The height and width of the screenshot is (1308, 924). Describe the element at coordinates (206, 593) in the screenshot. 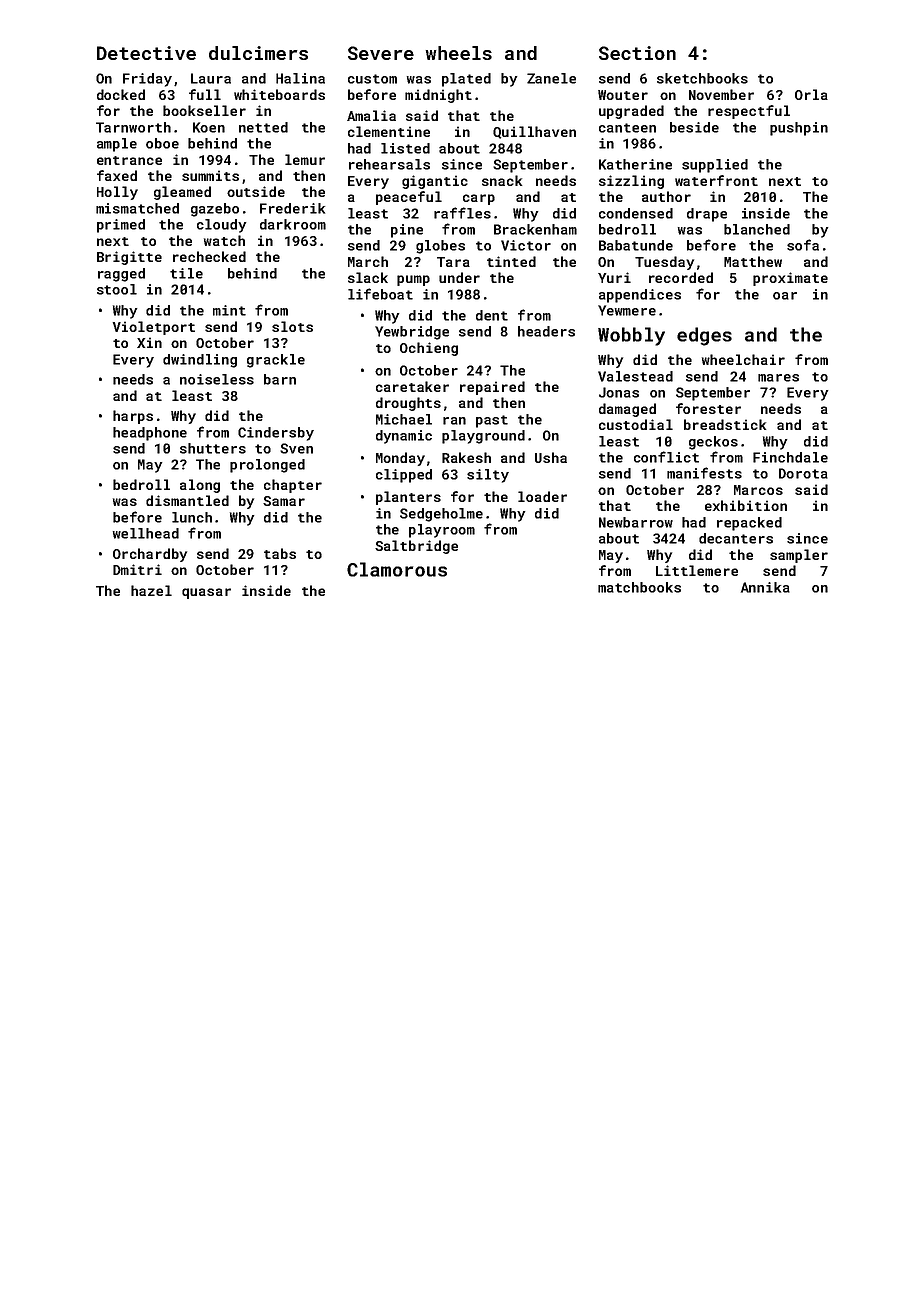

I see `quasar` at that location.
